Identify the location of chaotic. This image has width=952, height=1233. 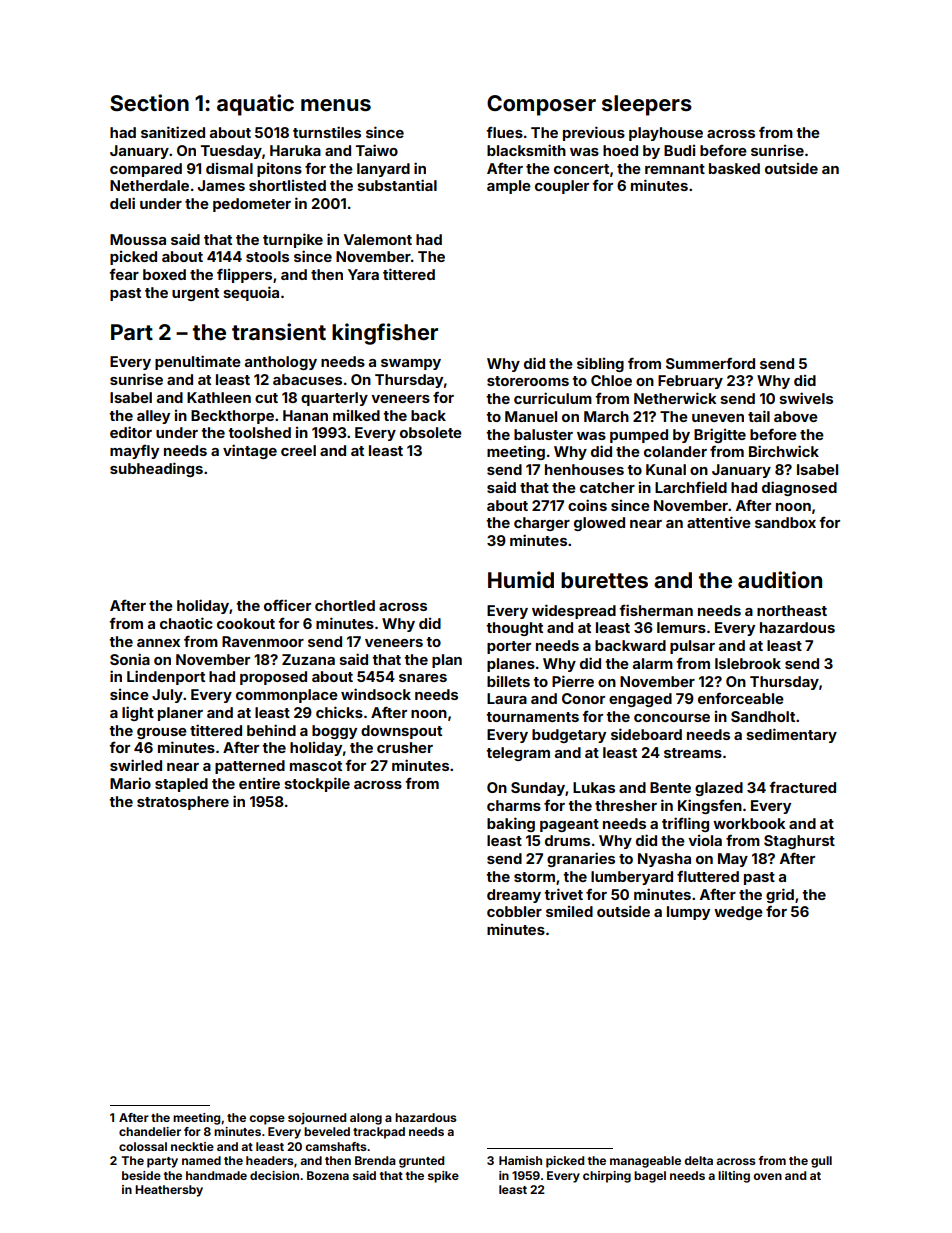
(186, 623).
